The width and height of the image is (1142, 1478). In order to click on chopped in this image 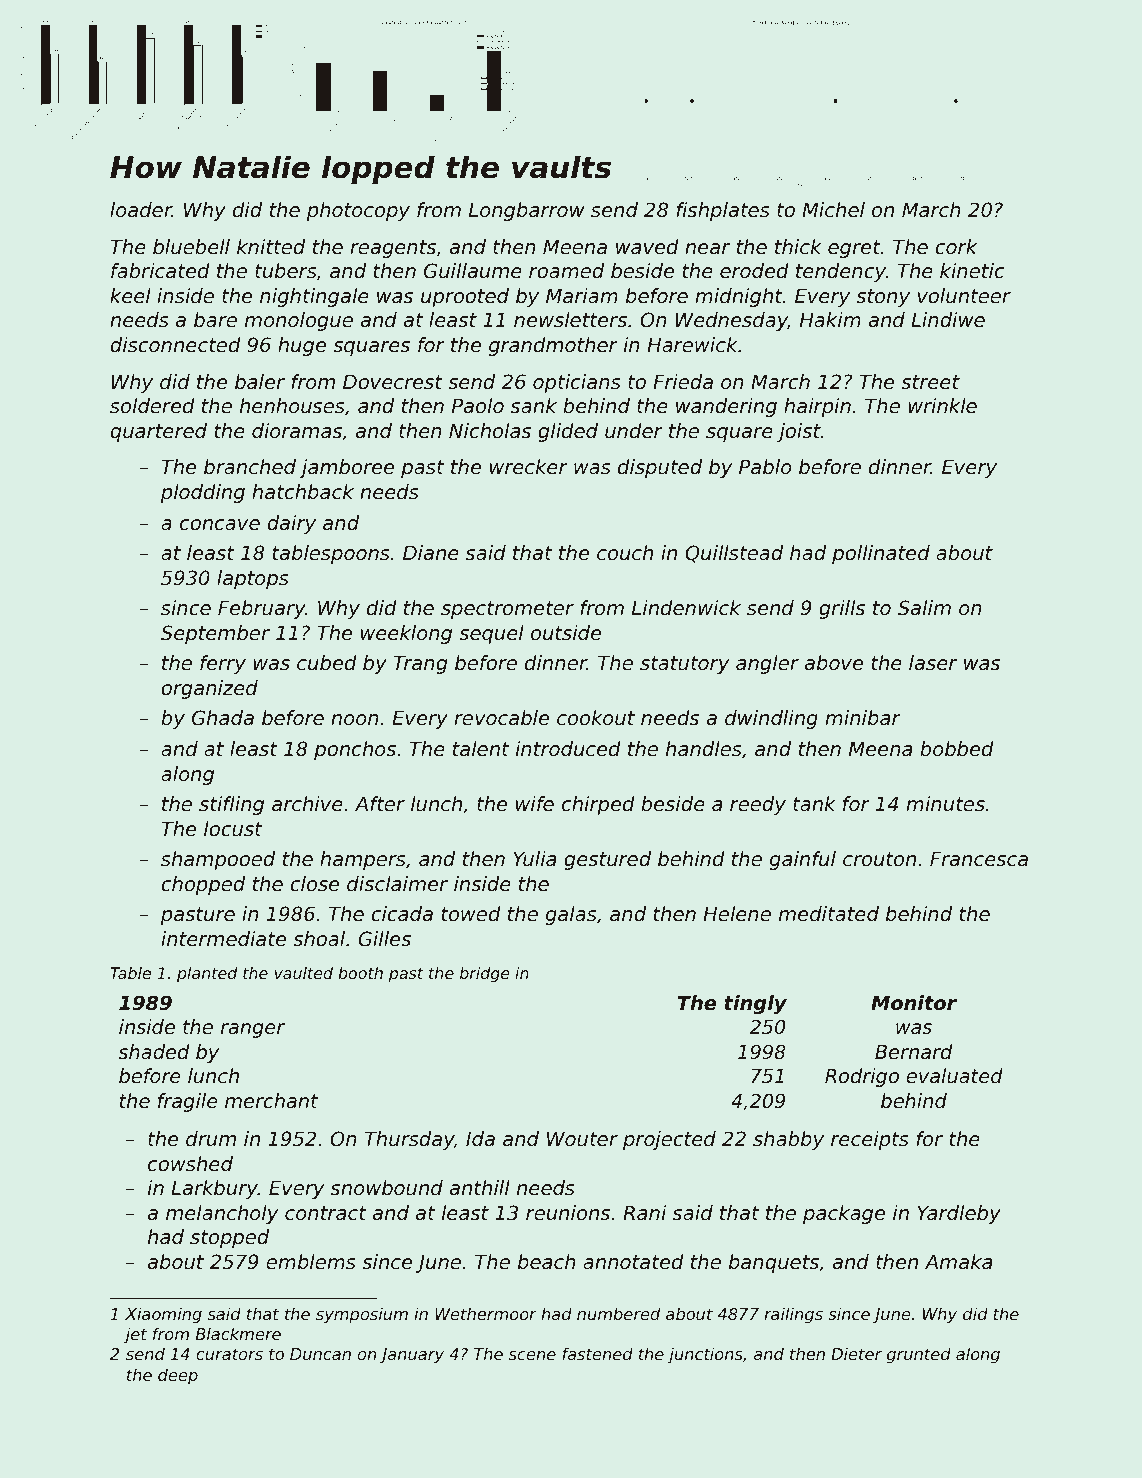, I will do `click(203, 885)`.
